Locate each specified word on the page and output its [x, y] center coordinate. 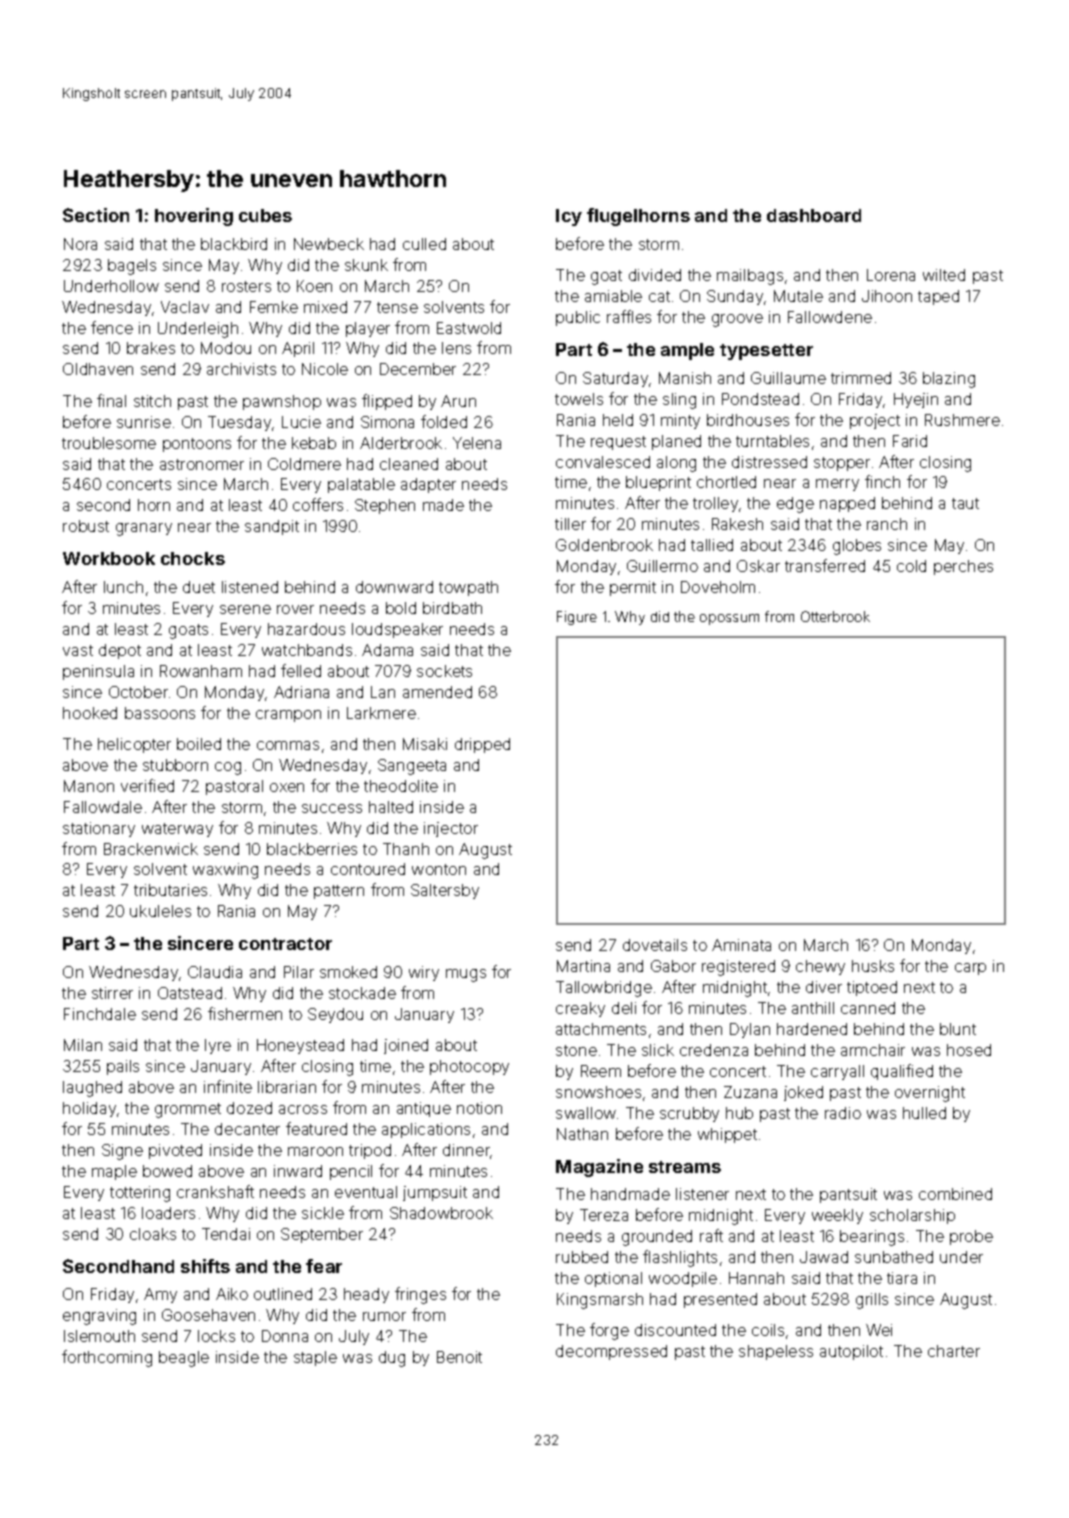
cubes [265, 215]
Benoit [459, 1357]
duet [199, 587]
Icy [569, 217]
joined [406, 1046]
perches [963, 567]
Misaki [425, 744]
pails [123, 1067]
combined [955, 1194]
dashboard [814, 215]
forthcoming [107, 1358]
